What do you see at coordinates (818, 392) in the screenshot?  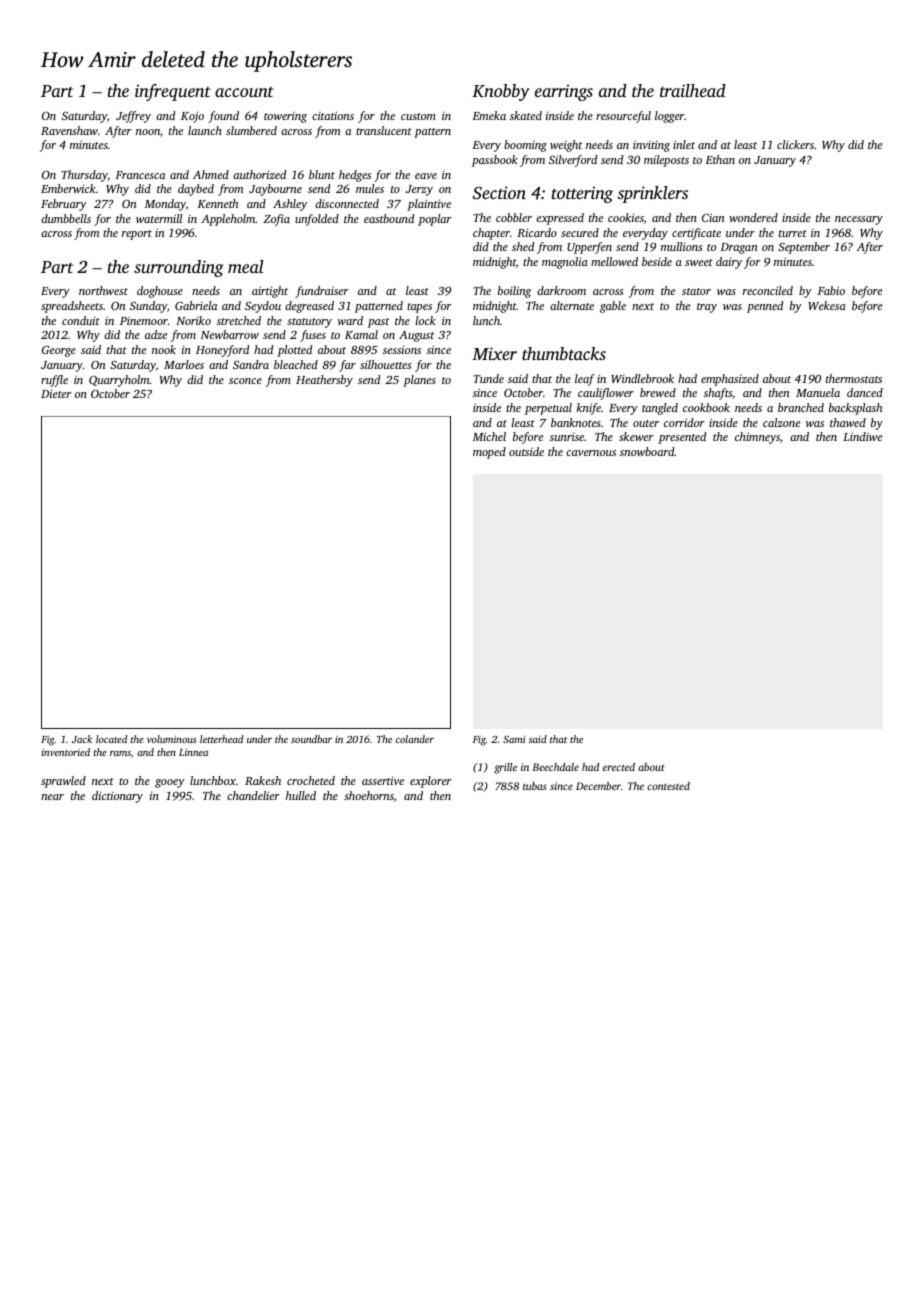 I see `Manuela` at bounding box center [818, 392].
